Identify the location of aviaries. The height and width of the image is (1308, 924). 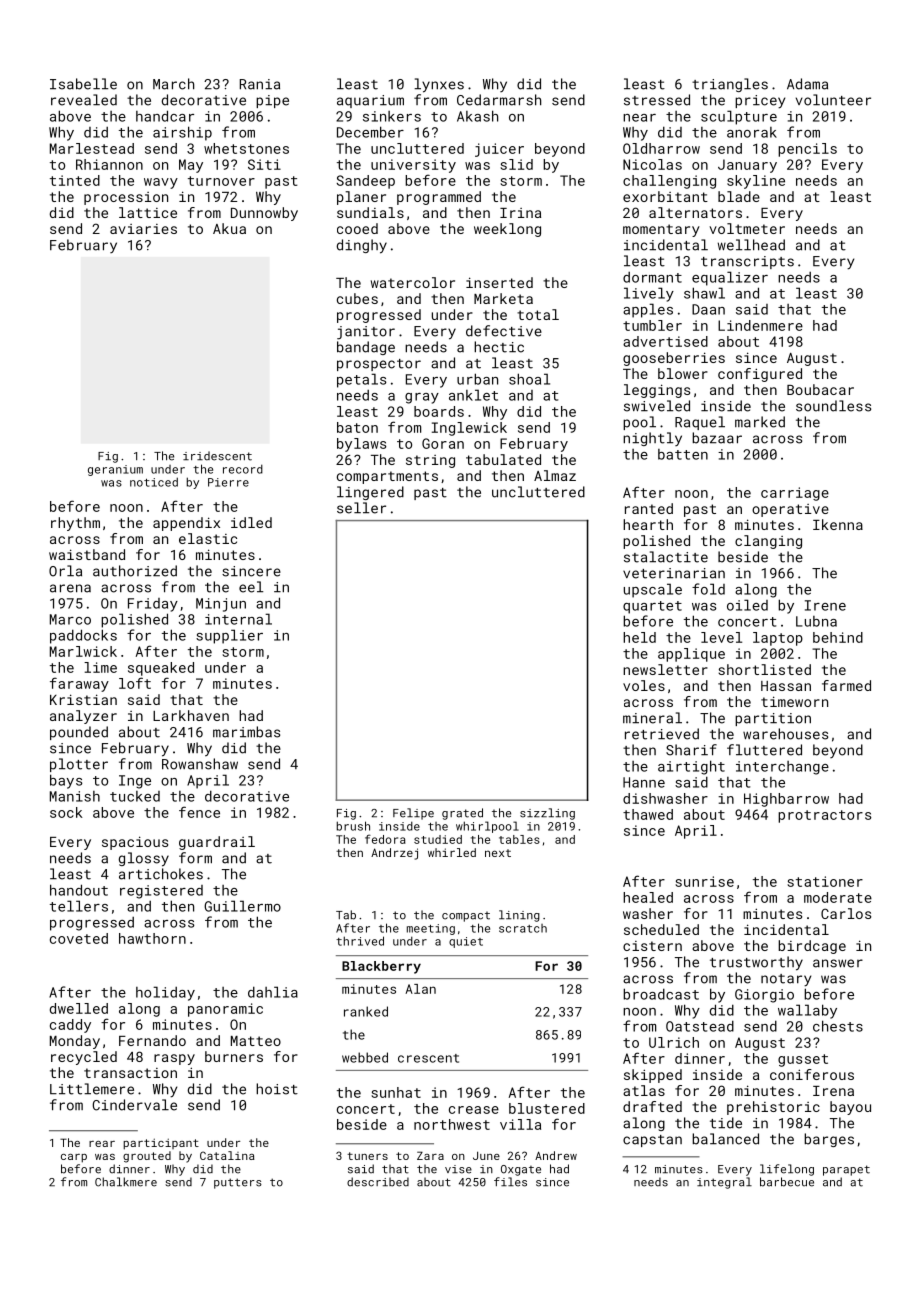
(143, 229).
